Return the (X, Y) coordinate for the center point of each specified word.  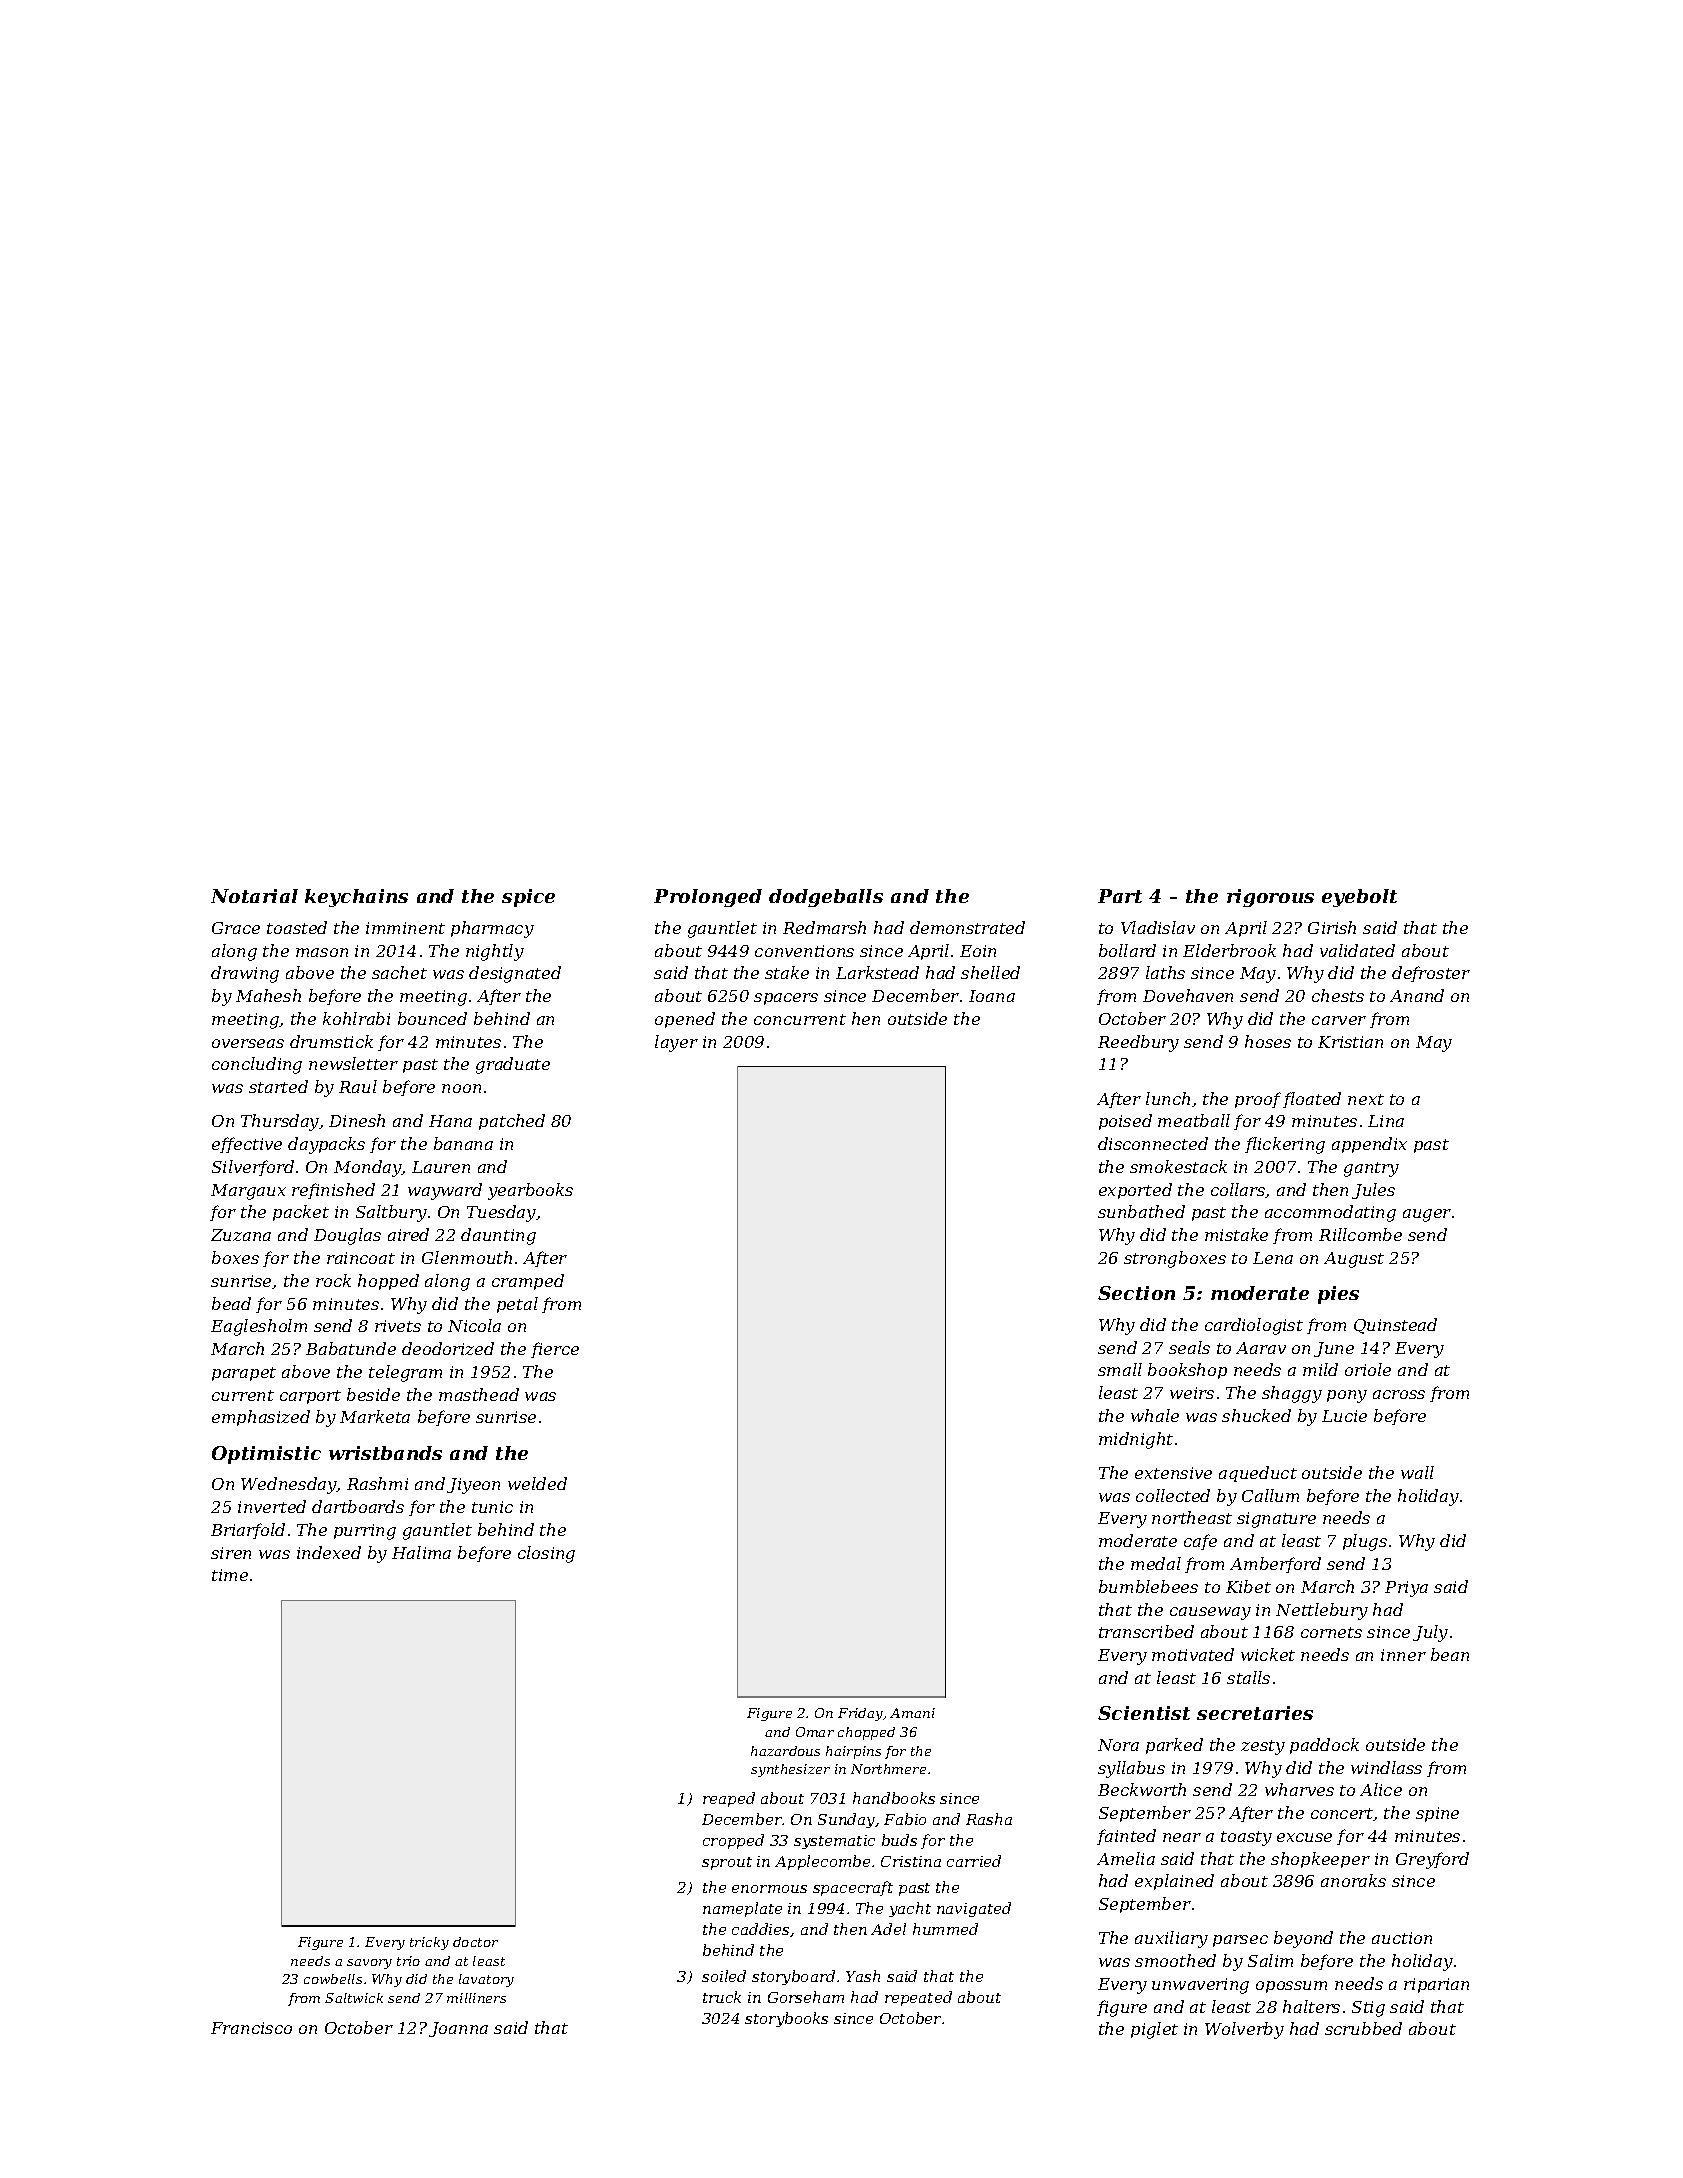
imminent (405, 928)
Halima (421, 1552)
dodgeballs (826, 898)
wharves (1299, 1789)
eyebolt (1359, 898)
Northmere (888, 1769)
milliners (476, 1998)
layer (676, 1043)
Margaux (248, 1192)
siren (231, 1553)
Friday (860, 1714)
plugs (1365, 1542)
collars (1238, 1190)
